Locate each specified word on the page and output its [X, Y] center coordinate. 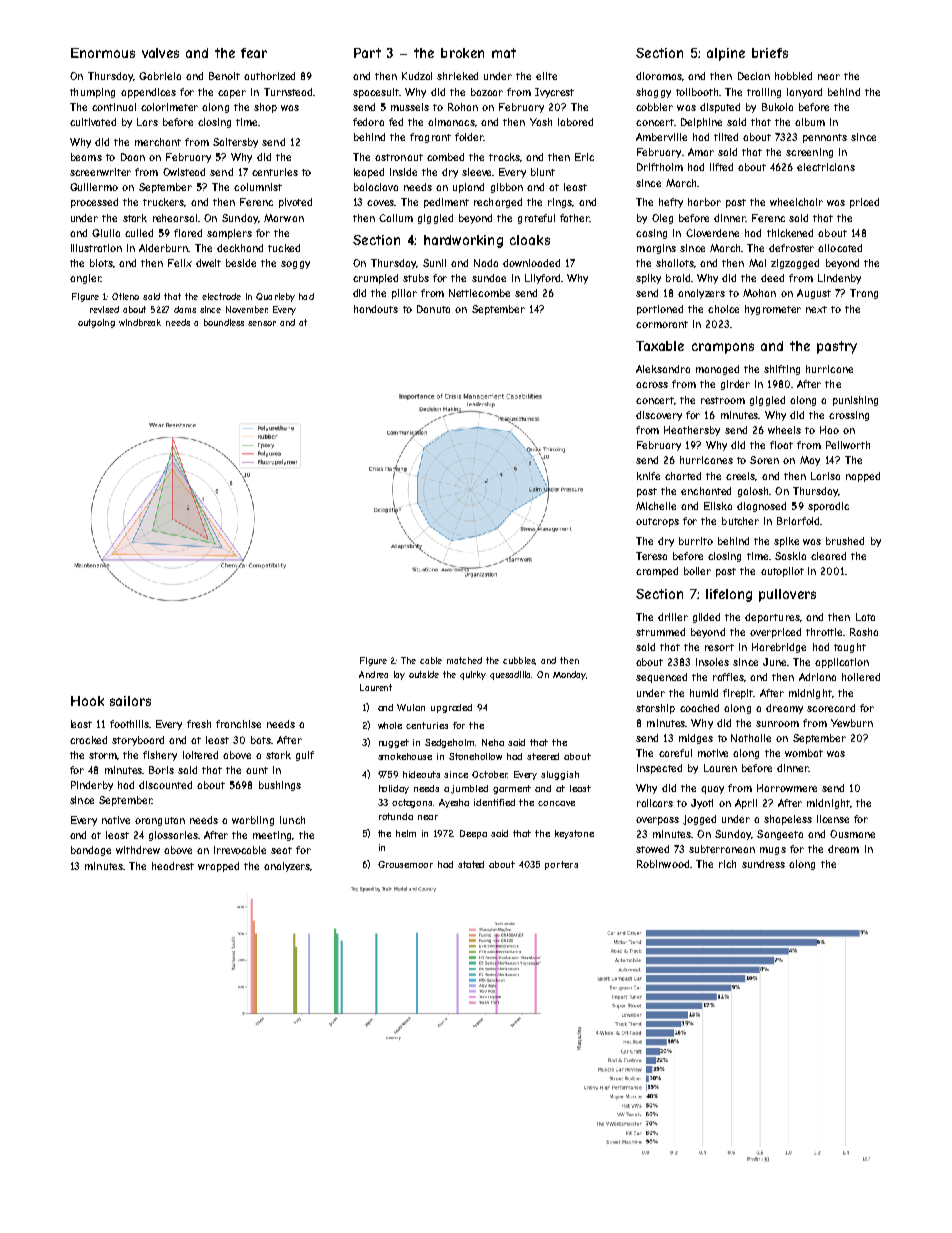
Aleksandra [663, 369]
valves [160, 53]
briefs [770, 53]
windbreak [140, 322]
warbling [253, 821]
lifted [721, 167]
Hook [87, 701]
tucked [284, 248]
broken [462, 53]
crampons [723, 348]
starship [655, 709]
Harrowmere [787, 788]
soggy [295, 265]
